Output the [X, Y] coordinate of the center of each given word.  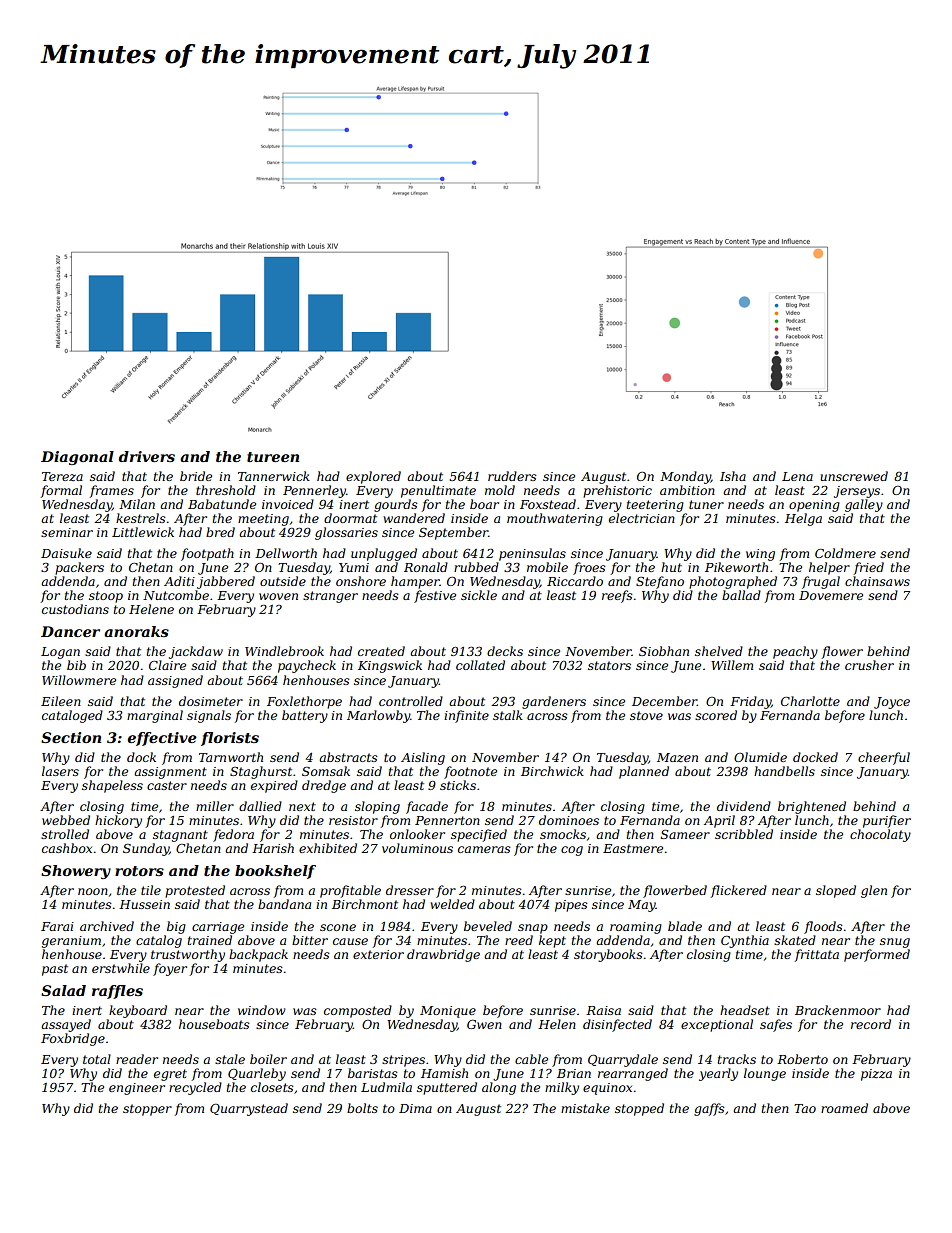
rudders [512, 476]
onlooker [417, 834]
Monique [448, 1012]
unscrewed [854, 476]
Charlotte [810, 701]
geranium [71, 942]
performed [877, 955]
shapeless [112, 786]
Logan [60, 653]
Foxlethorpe [304, 702]
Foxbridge [73, 1039]
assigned [175, 681]
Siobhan [664, 651]
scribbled [744, 834]
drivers [146, 456]
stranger [330, 597]
